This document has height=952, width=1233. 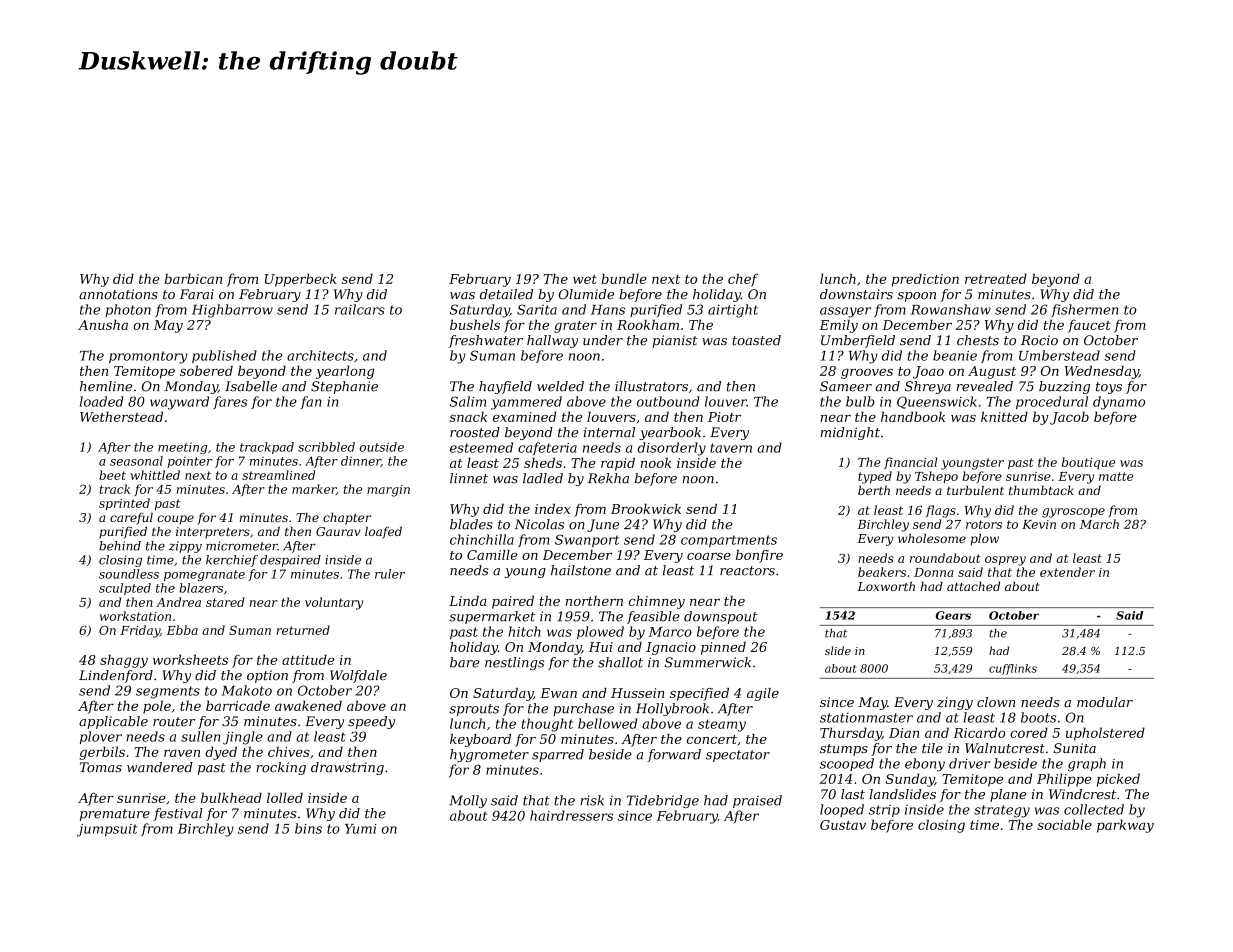 What do you see at coordinates (1084, 310) in the document?
I see `fishermen` at bounding box center [1084, 310].
